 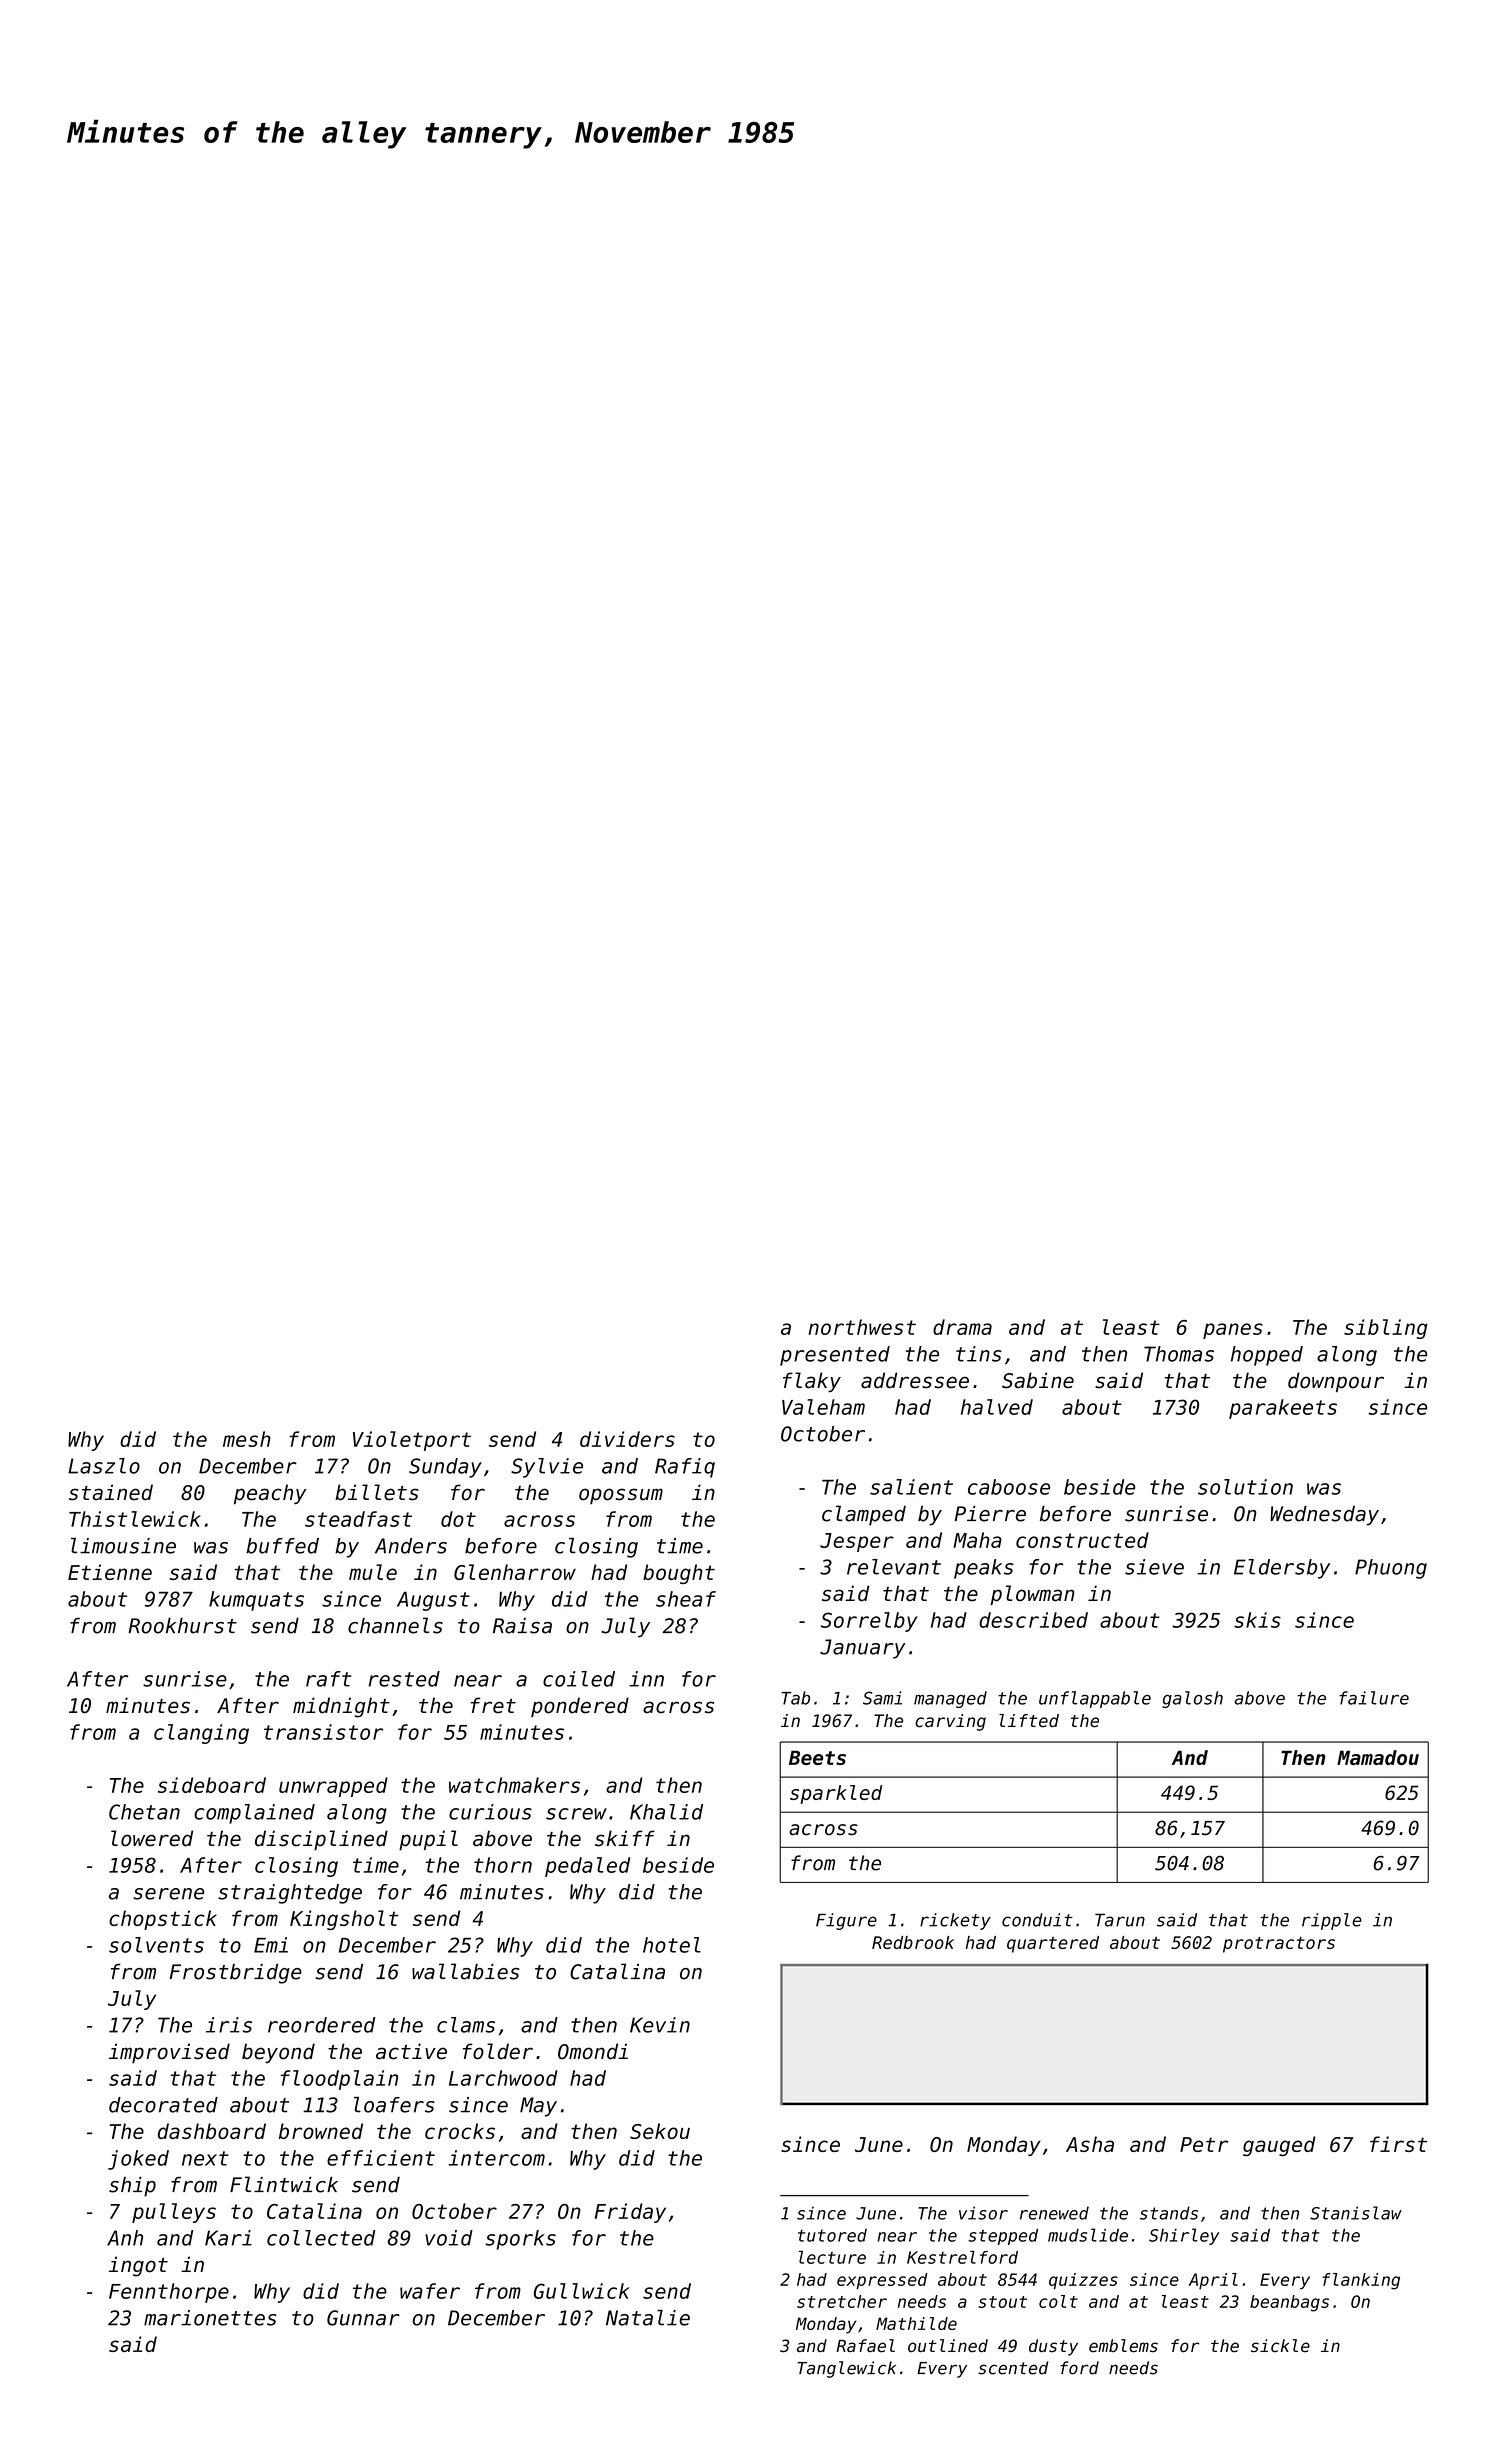 I want to click on Tanglewick, so click(x=846, y=2369).
